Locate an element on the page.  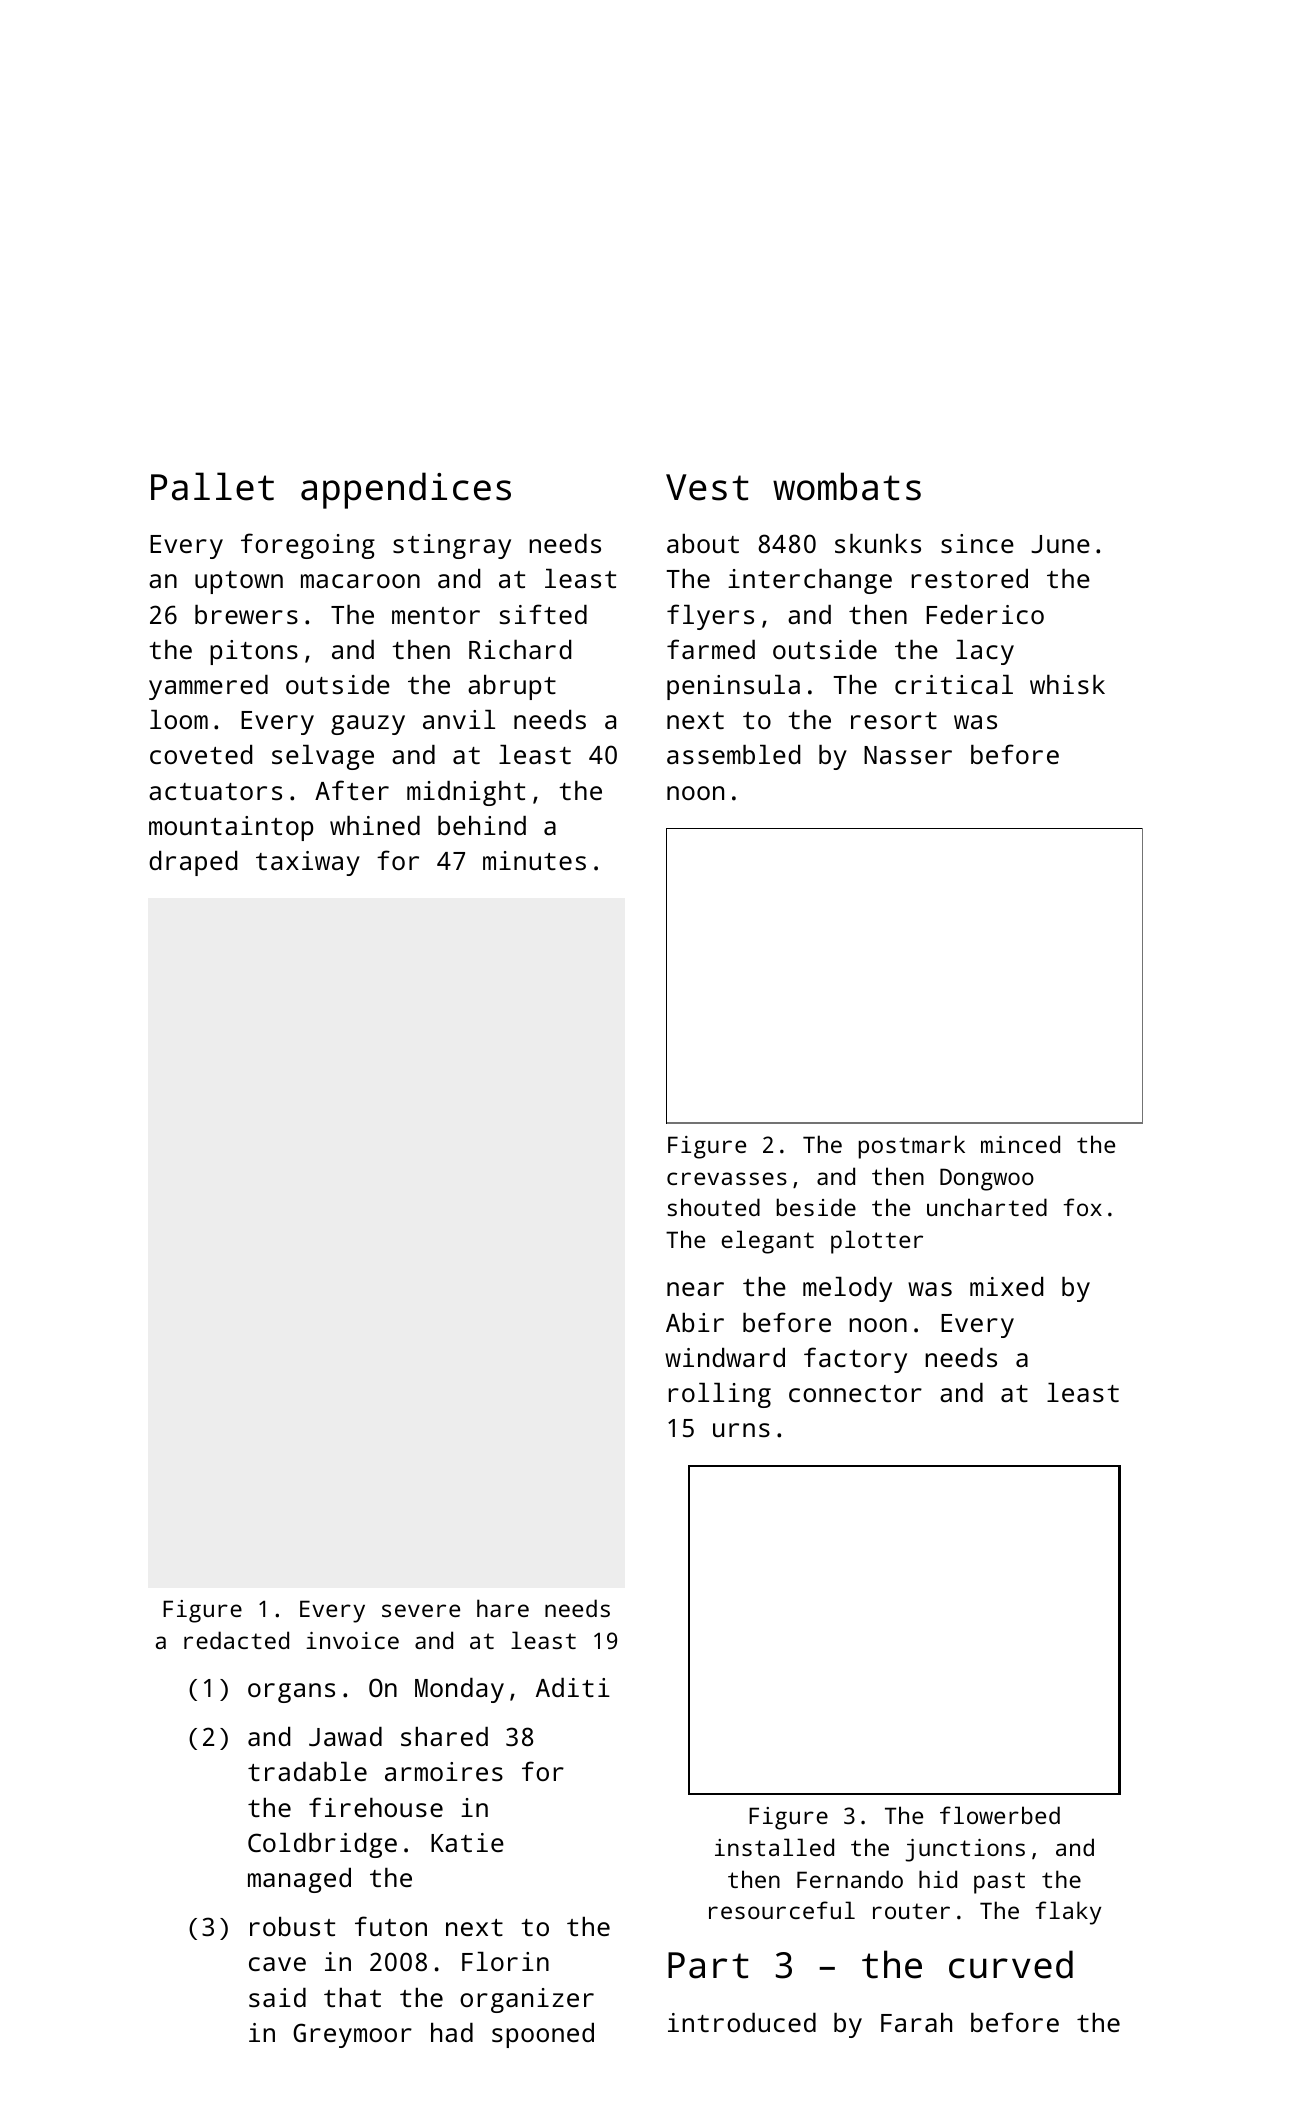
mixed is located at coordinates (1006, 1286).
